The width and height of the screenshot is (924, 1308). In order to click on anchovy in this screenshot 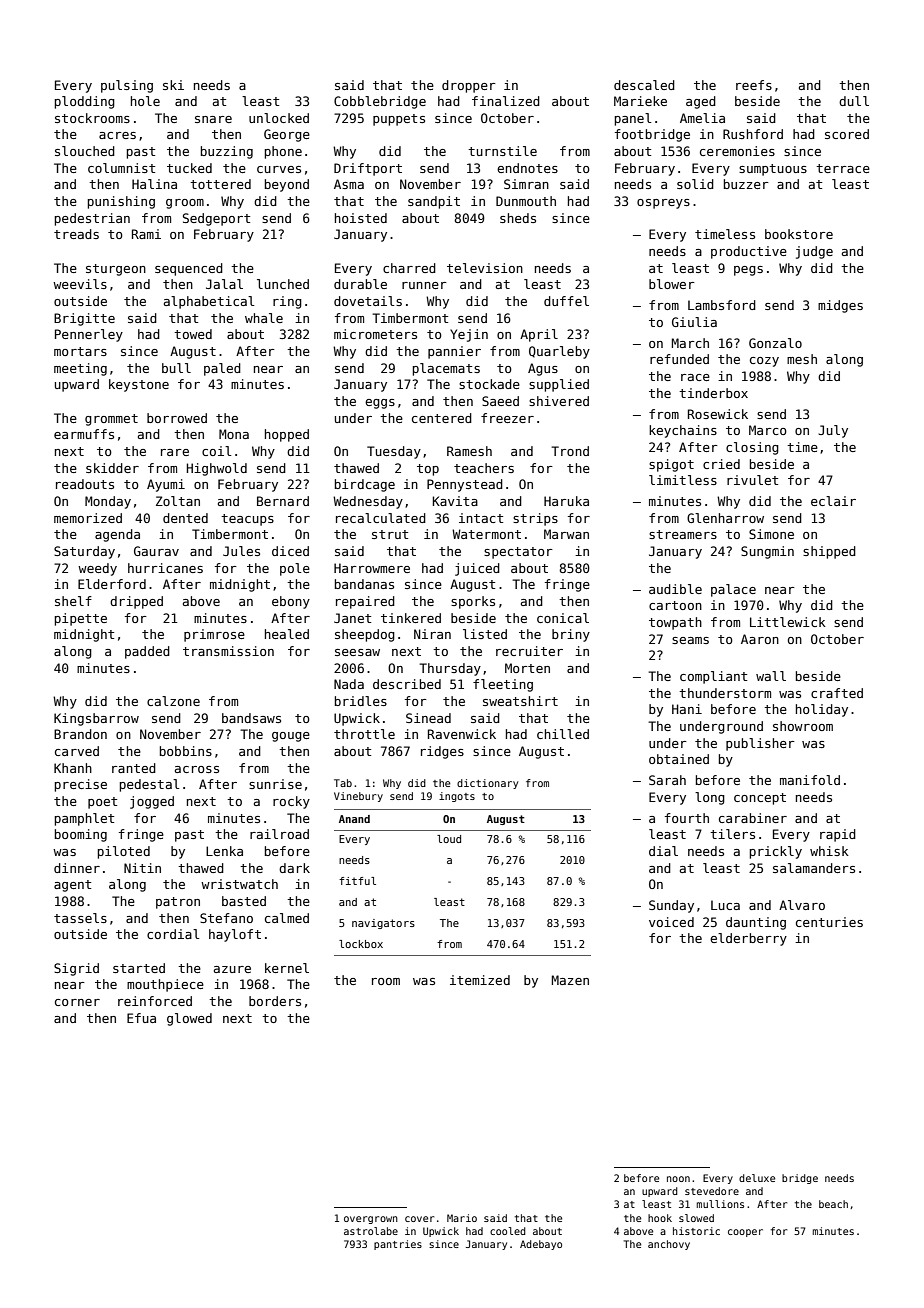, I will do `click(669, 1245)`.
